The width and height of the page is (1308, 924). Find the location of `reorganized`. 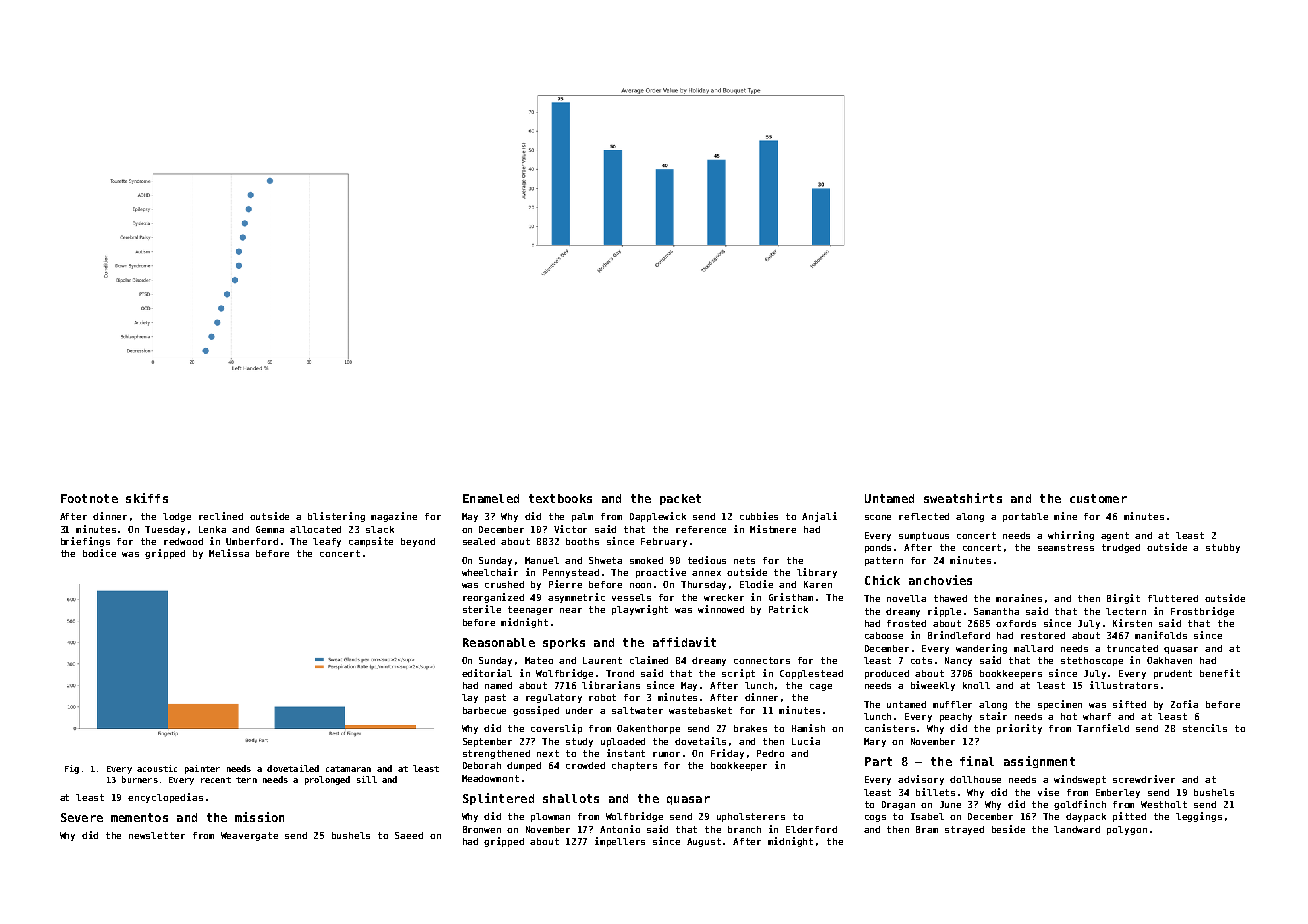

reorganized is located at coordinates (493, 598).
